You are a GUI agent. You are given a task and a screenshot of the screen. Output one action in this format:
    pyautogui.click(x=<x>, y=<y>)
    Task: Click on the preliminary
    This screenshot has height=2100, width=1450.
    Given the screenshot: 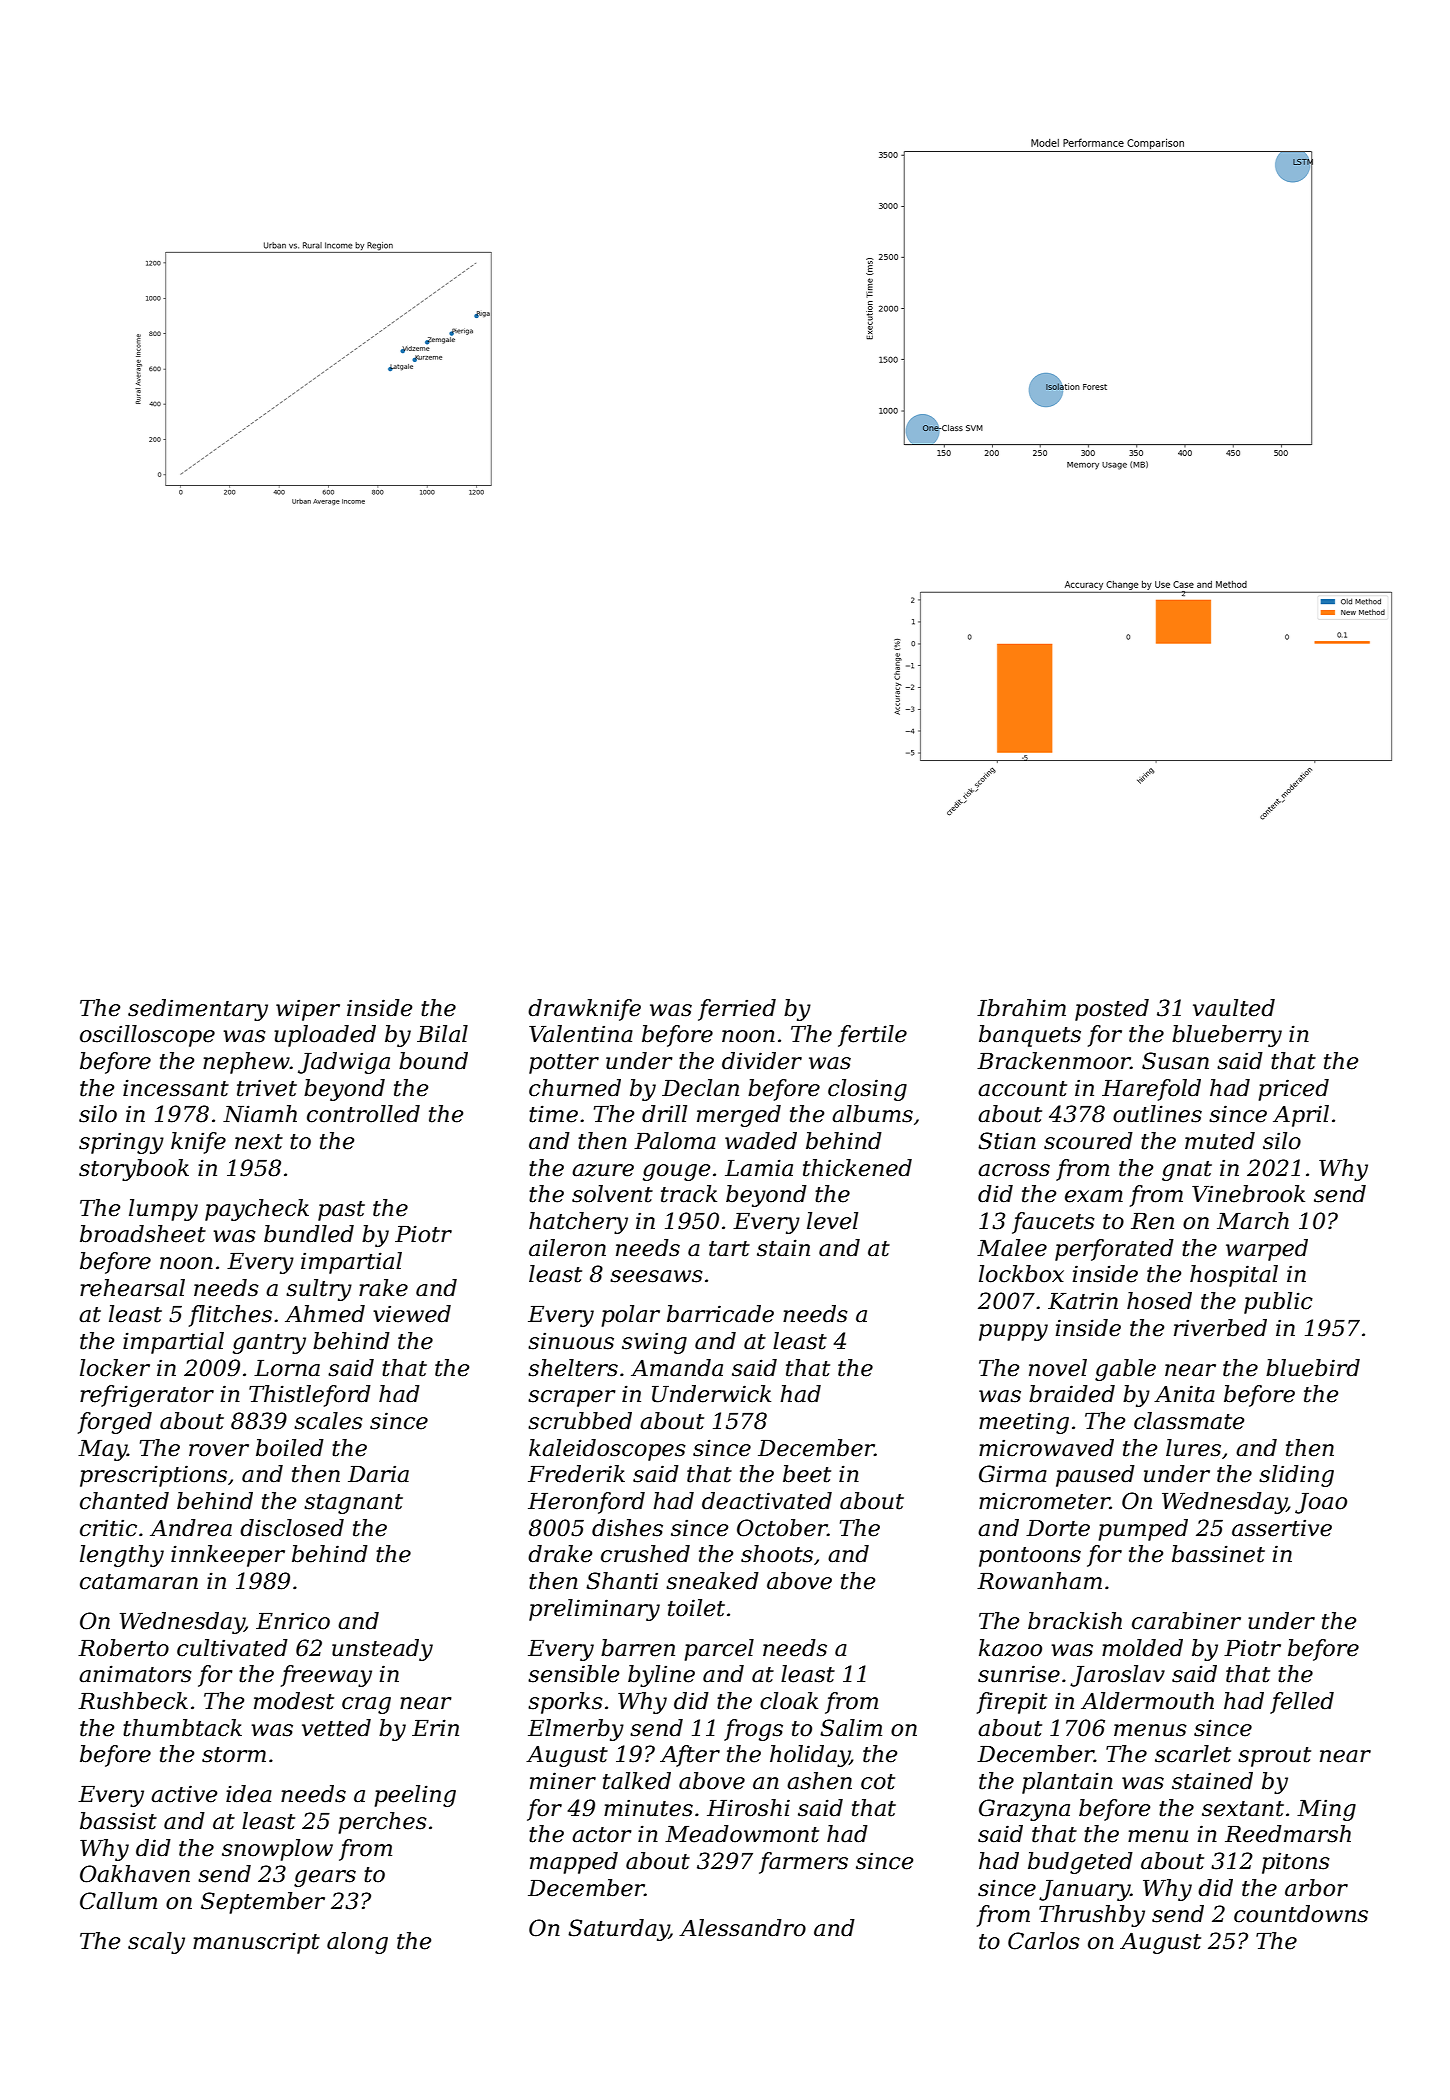 What is the action you would take?
    pyautogui.click(x=594, y=1610)
